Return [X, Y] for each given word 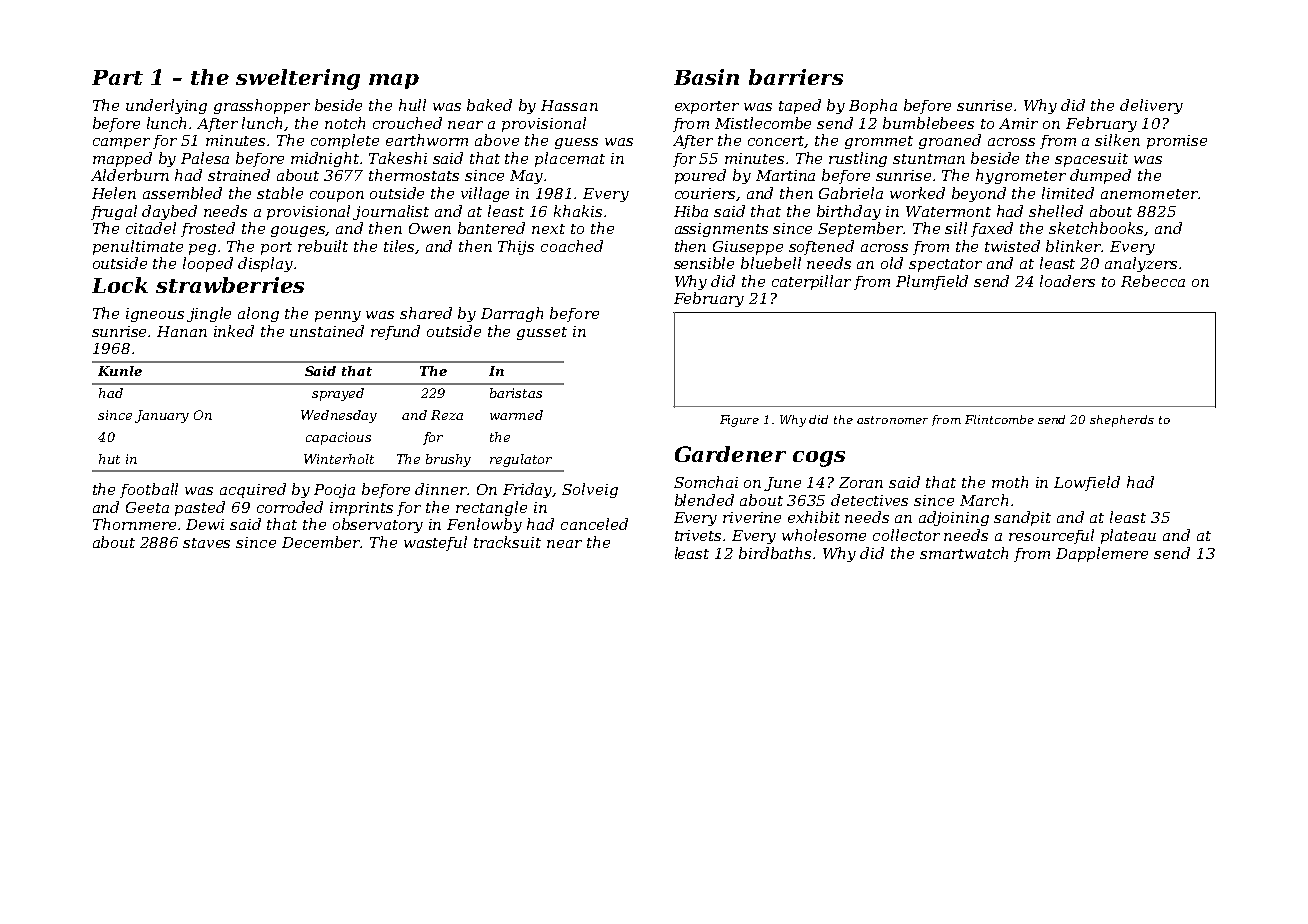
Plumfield [932, 282]
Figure [739, 421]
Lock [120, 285]
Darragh [512, 314]
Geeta [147, 507]
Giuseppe [748, 248]
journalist [391, 212]
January [162, 416]
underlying [166, 106]
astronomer [892, 420]
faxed [992, 229]
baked [489, 105]
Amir [1018, 123]
